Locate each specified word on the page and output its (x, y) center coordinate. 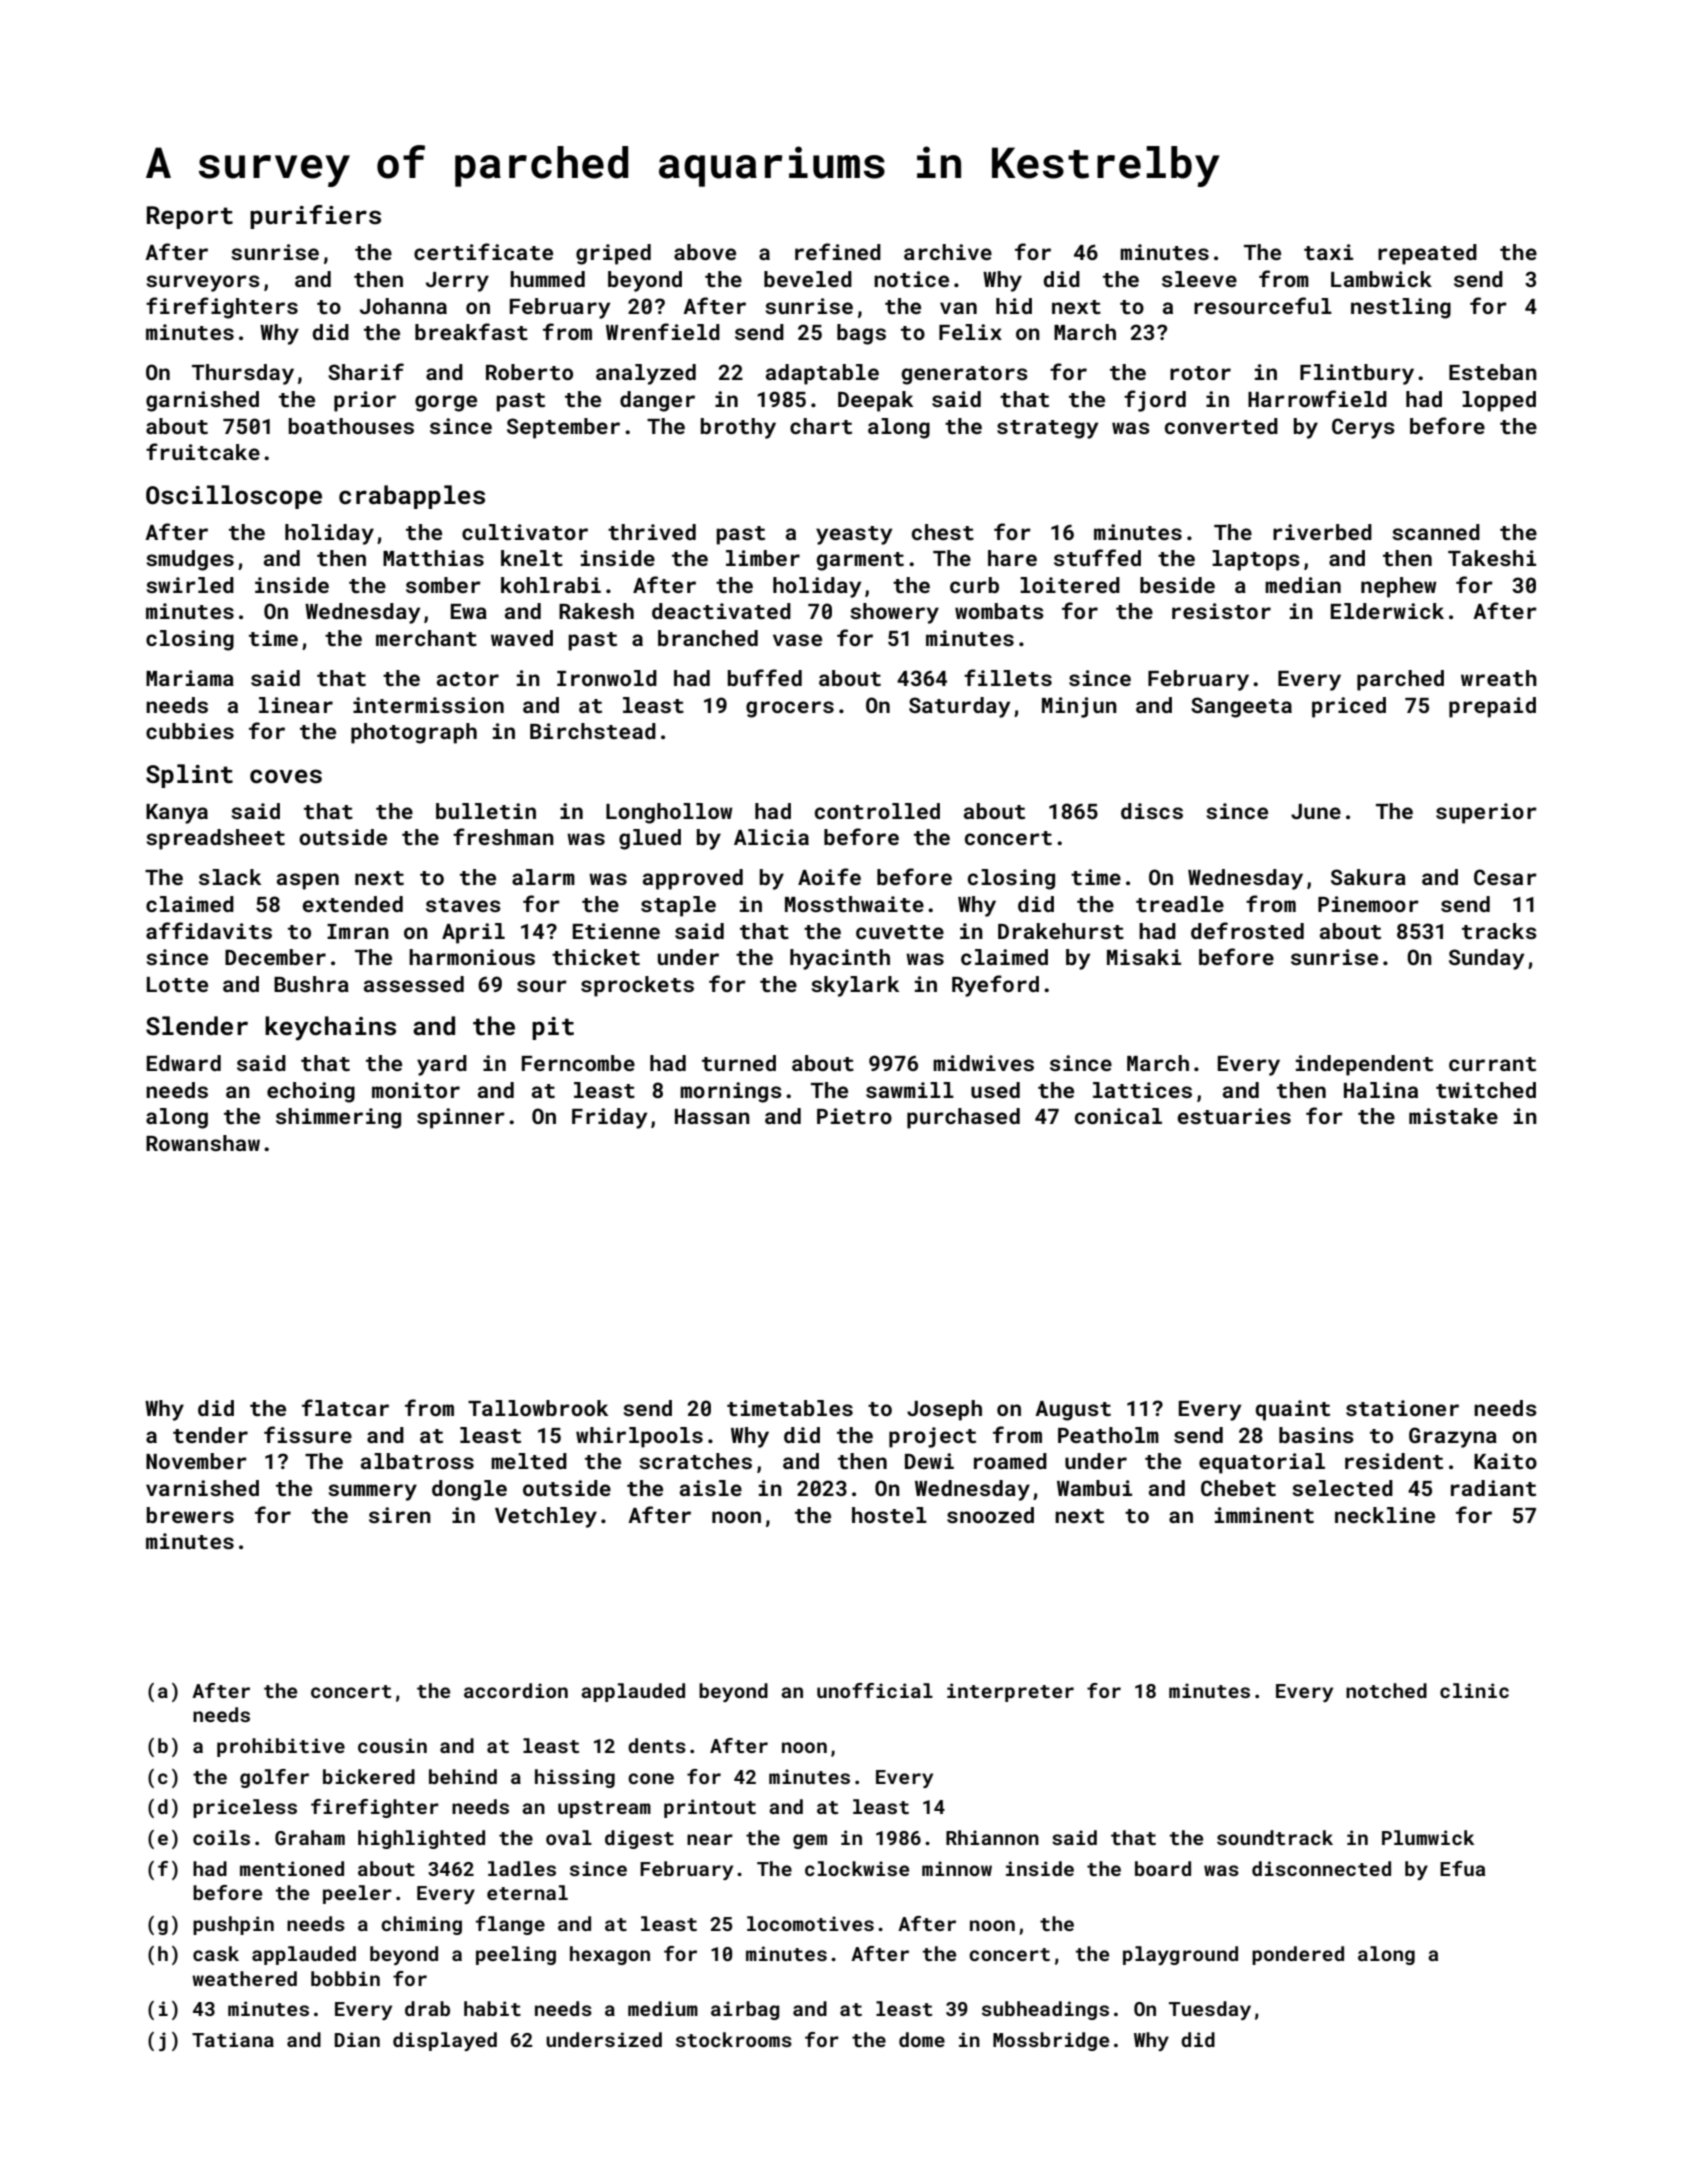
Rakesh (596, 611)
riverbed (1322, 532)
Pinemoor (1368, 904)
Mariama (190, 678)
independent (1364, 1065)
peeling (516, 1955)
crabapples (412, 497)
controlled (877, 811)
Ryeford (995, 986)
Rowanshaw (203, 1143)
